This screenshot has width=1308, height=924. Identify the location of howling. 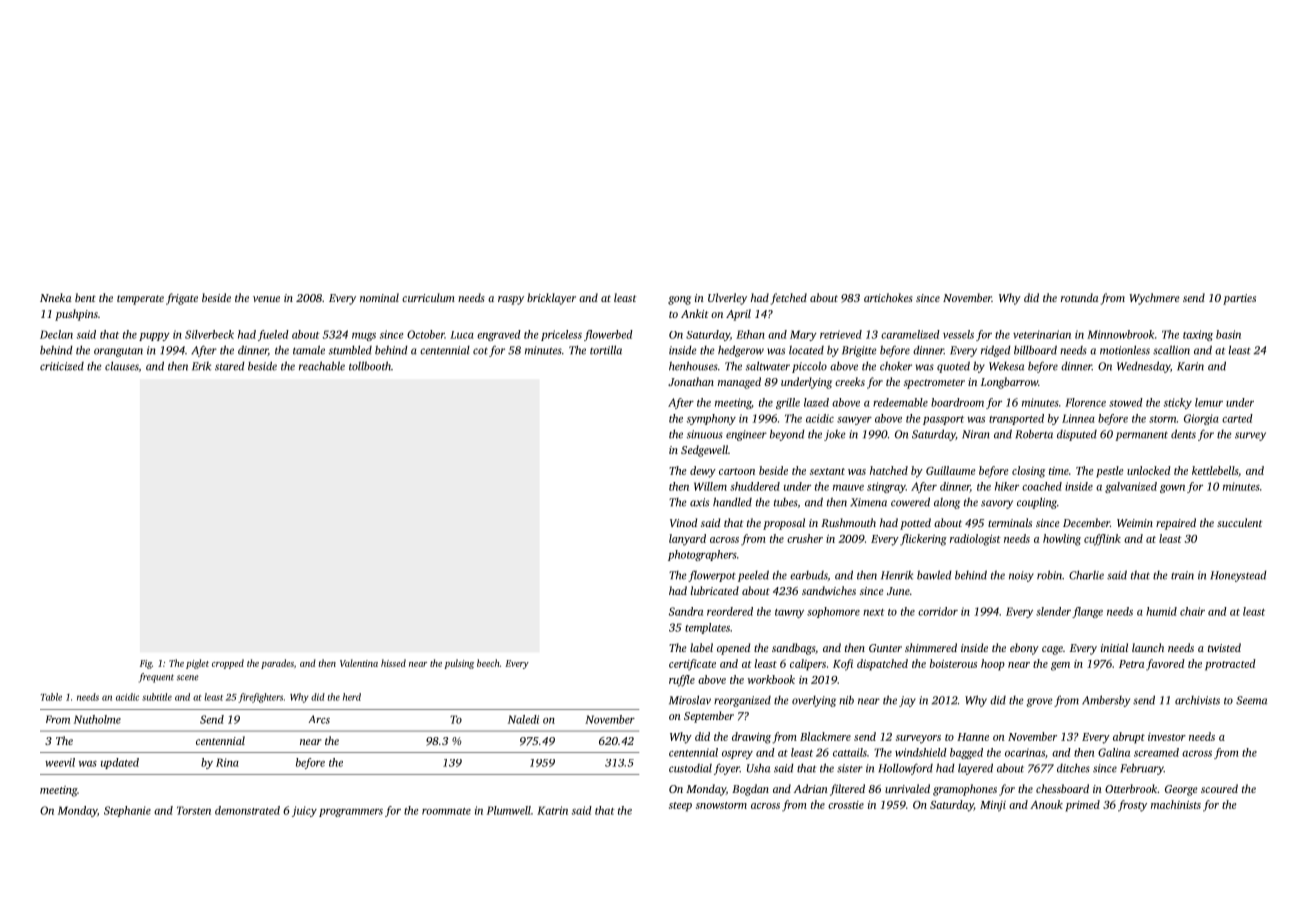
(1062, 540).
